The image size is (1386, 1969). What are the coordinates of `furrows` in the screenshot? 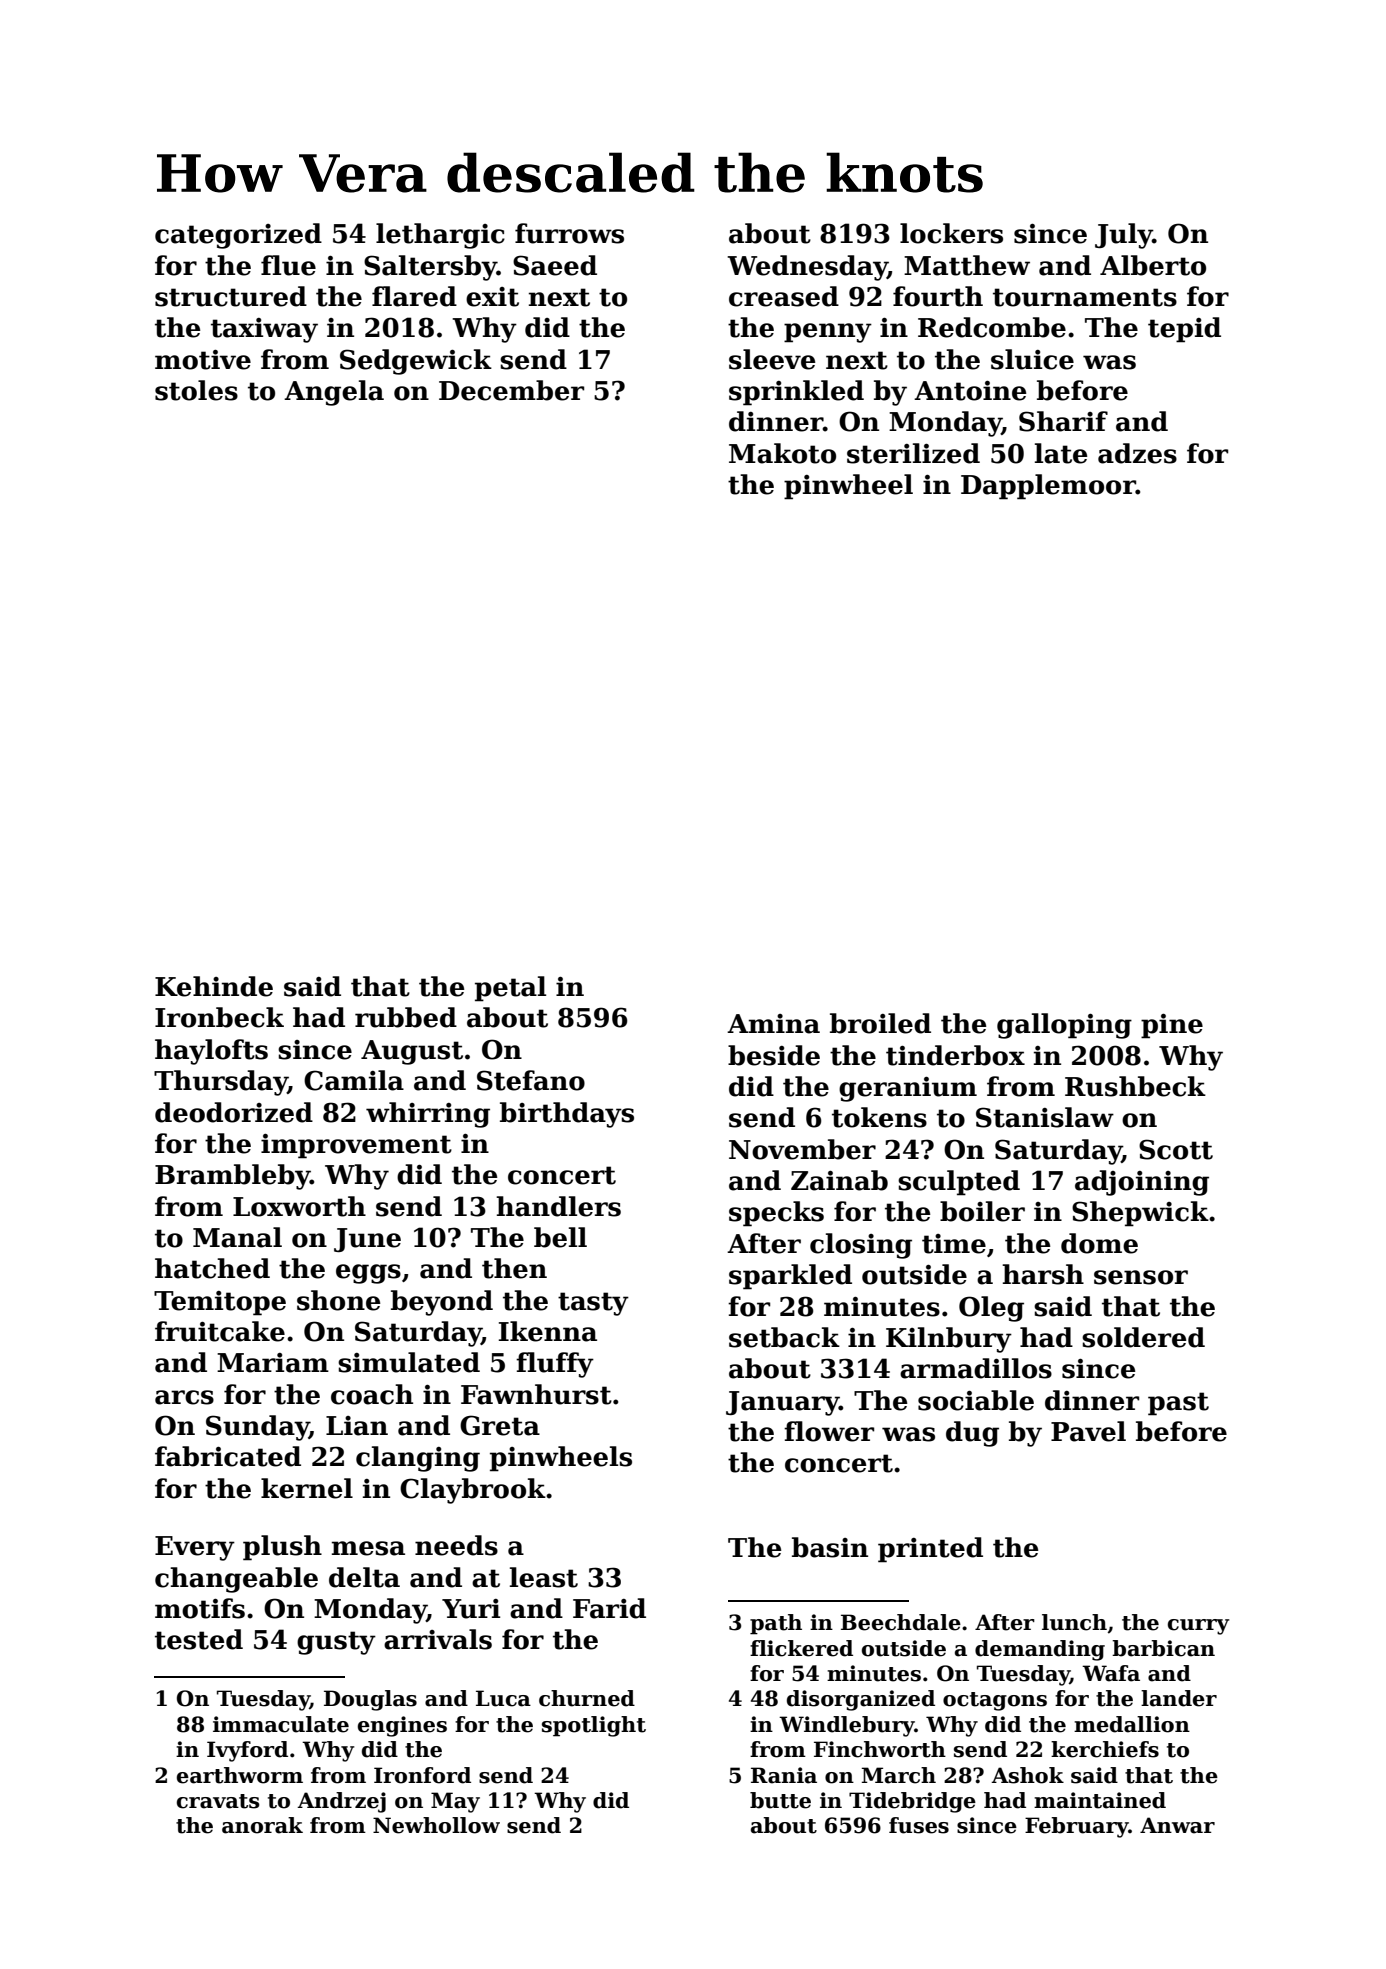 It's located at (569, 233).
